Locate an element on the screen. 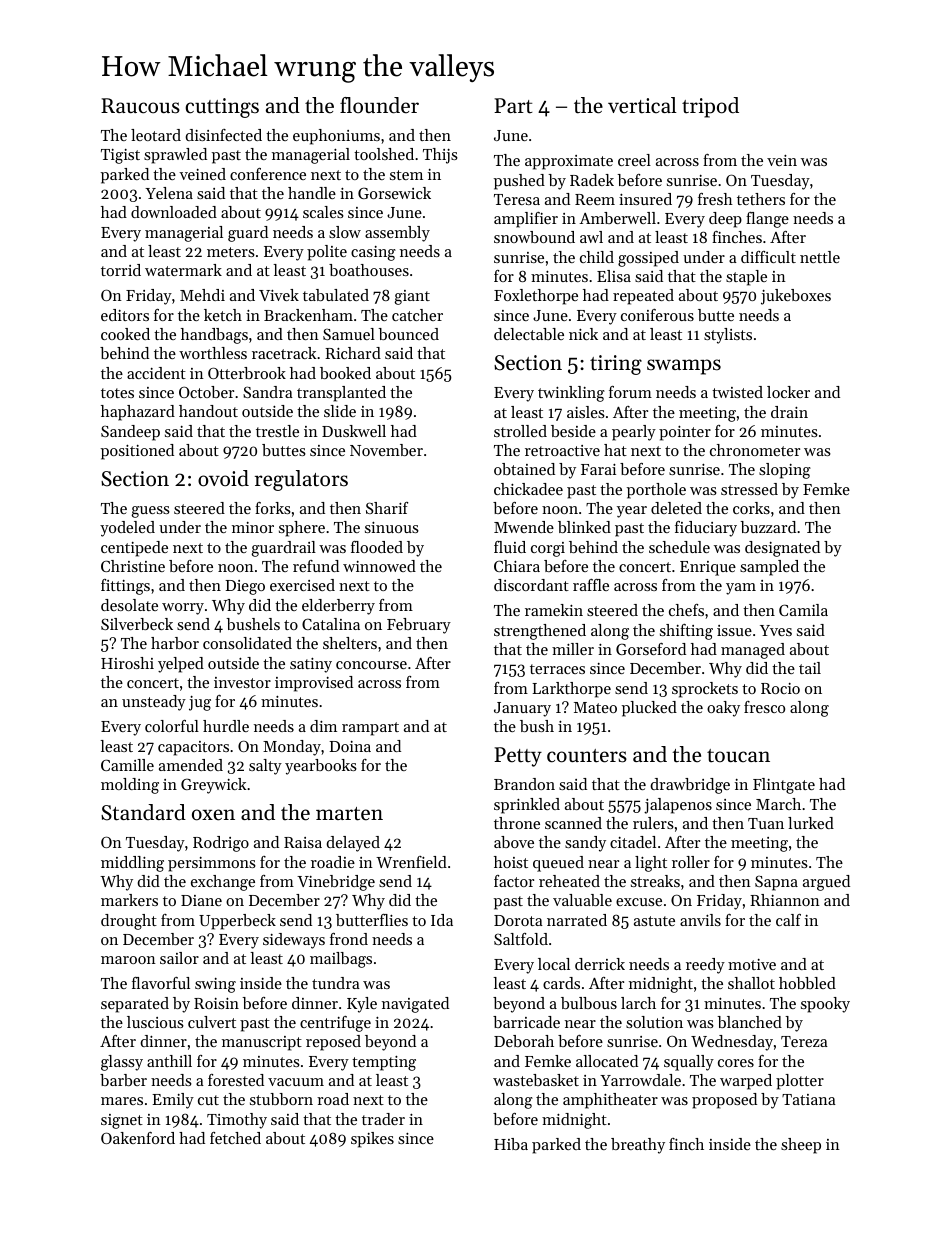 The width and height of the screenshot is (952, 1233). tripod is located at coordinates (710, 107).
